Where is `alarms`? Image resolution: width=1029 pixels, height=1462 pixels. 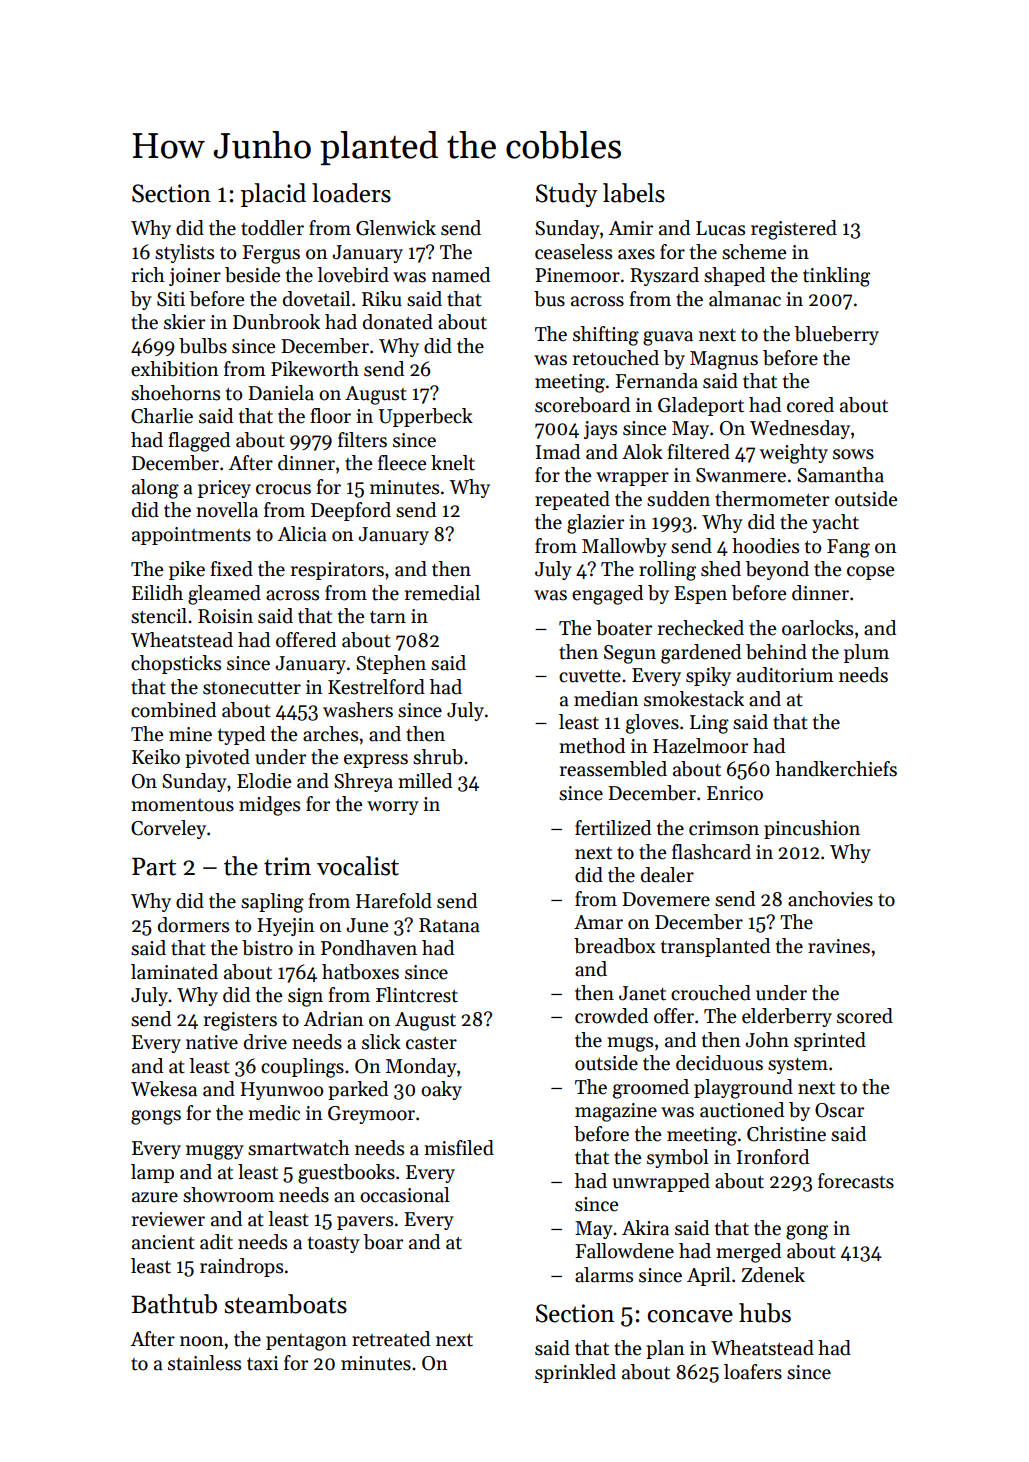
alarms is located at coordinates (604, 1275).
